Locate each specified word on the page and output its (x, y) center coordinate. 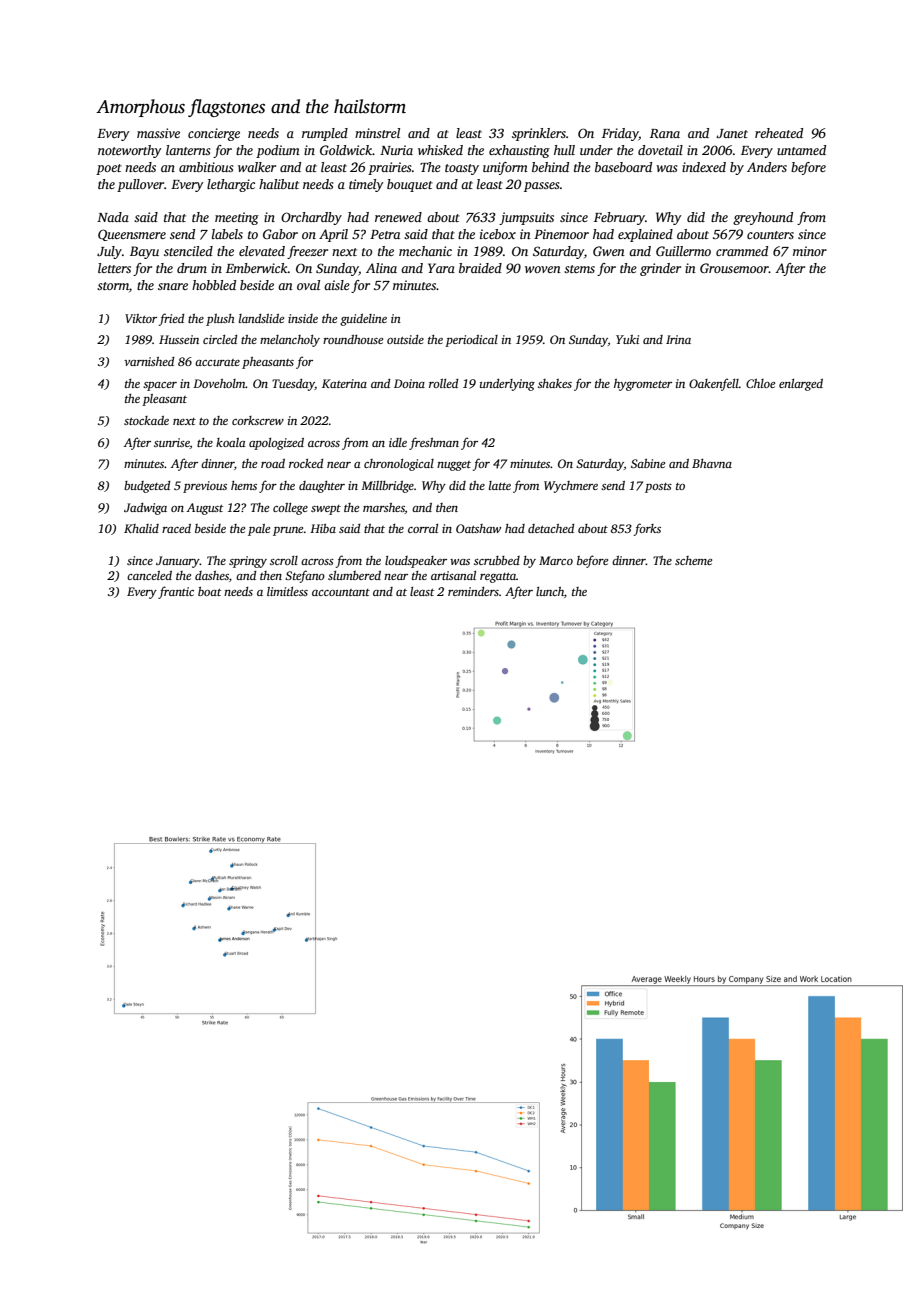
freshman (434, 443)
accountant (341, 592)
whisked (440, 150)
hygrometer (643, 385)
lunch (550, 591)
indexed (704, 167)
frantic (176, 592)
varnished (149, 361)
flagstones (226, 108)
